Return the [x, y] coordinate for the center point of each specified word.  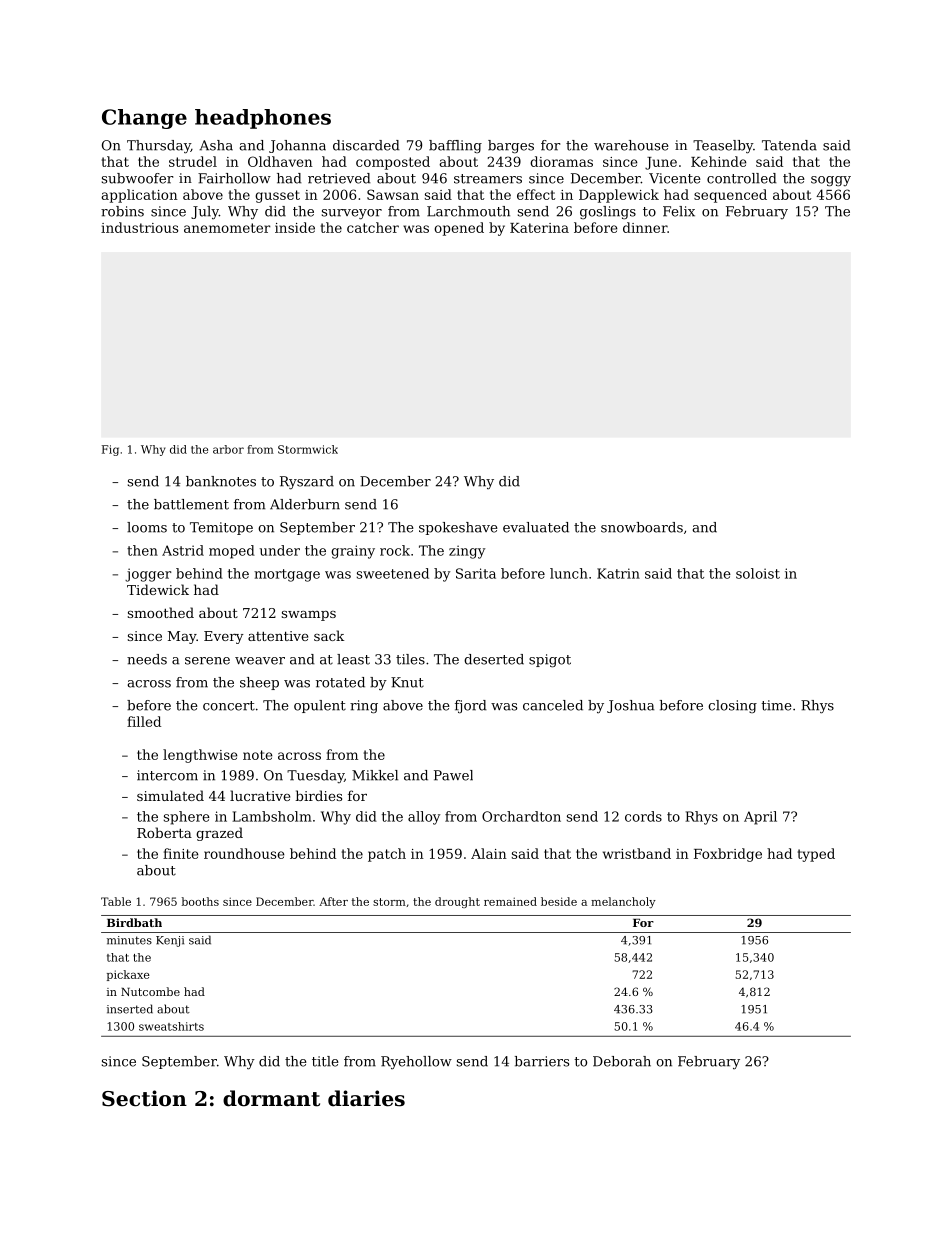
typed [816, 855]
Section [144, 1098]
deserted [494, 659]
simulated [170, 795]
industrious [139, 227]
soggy [831, 181]
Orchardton [521, 816]
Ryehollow [416, 1062]
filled [144, 721]
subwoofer [137, 178]
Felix [679, 211]
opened [459, 229]
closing [732, 706]
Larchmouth [468, 211]
